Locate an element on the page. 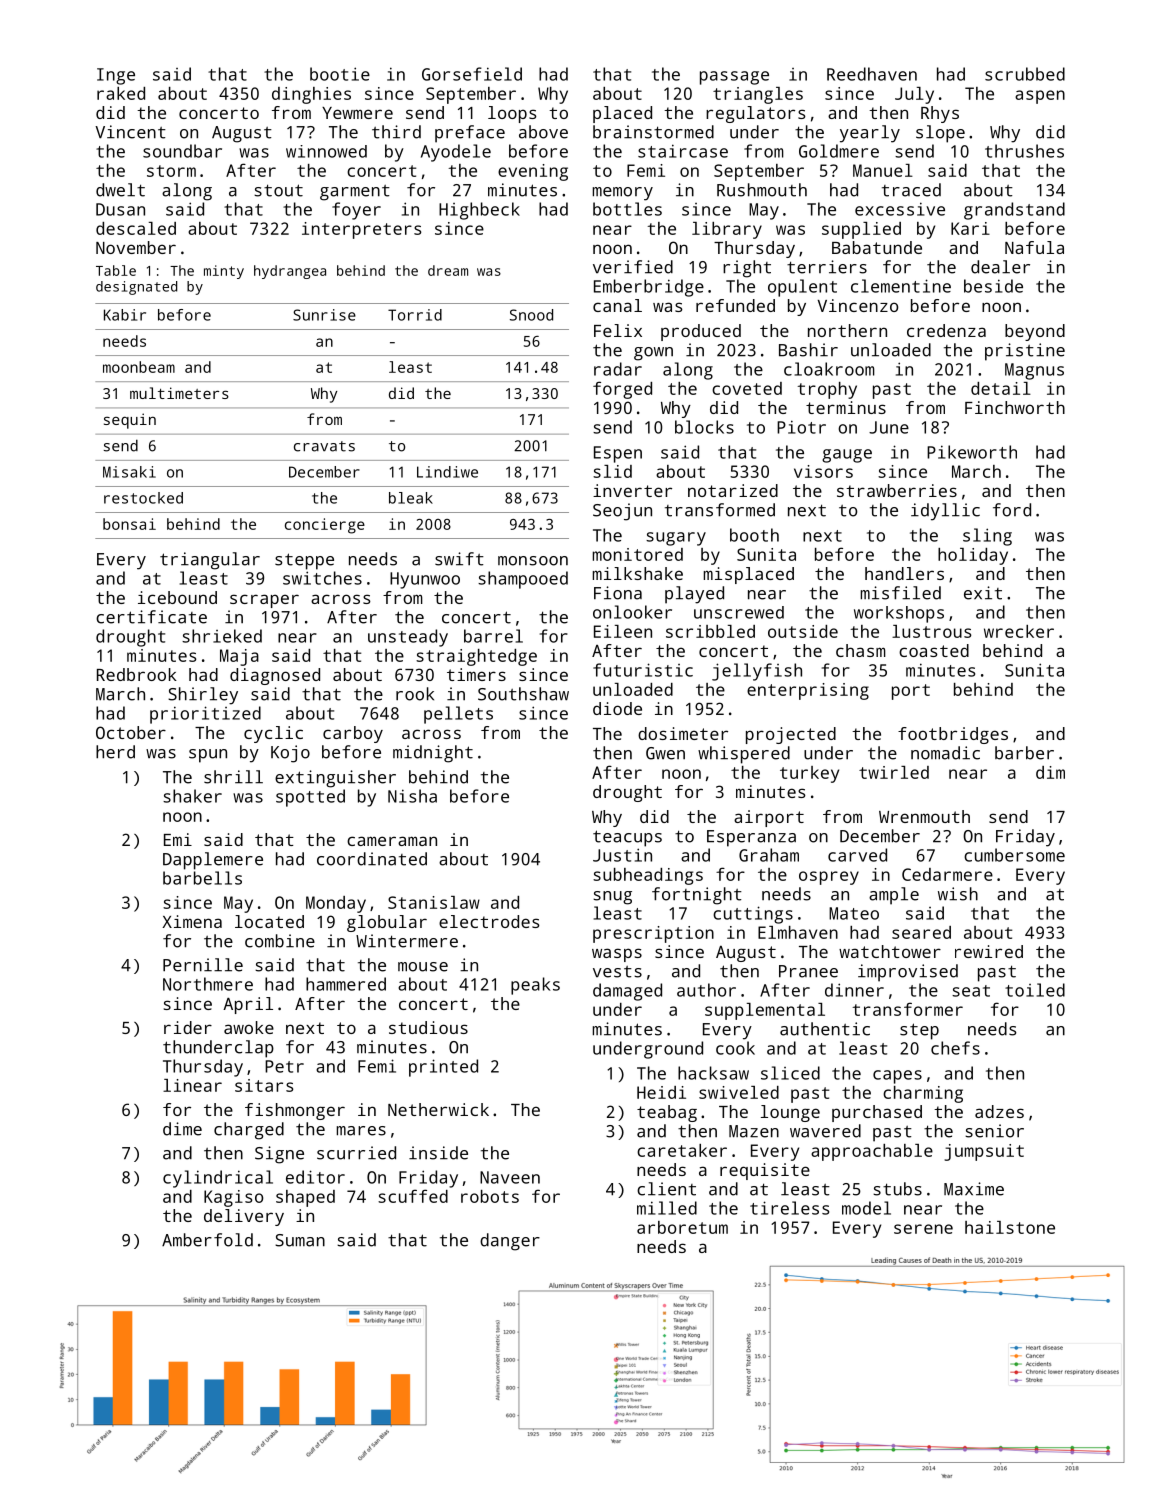 This image has height=1502, width=1161. Amberfold is located at coordinates (207, 1240).
